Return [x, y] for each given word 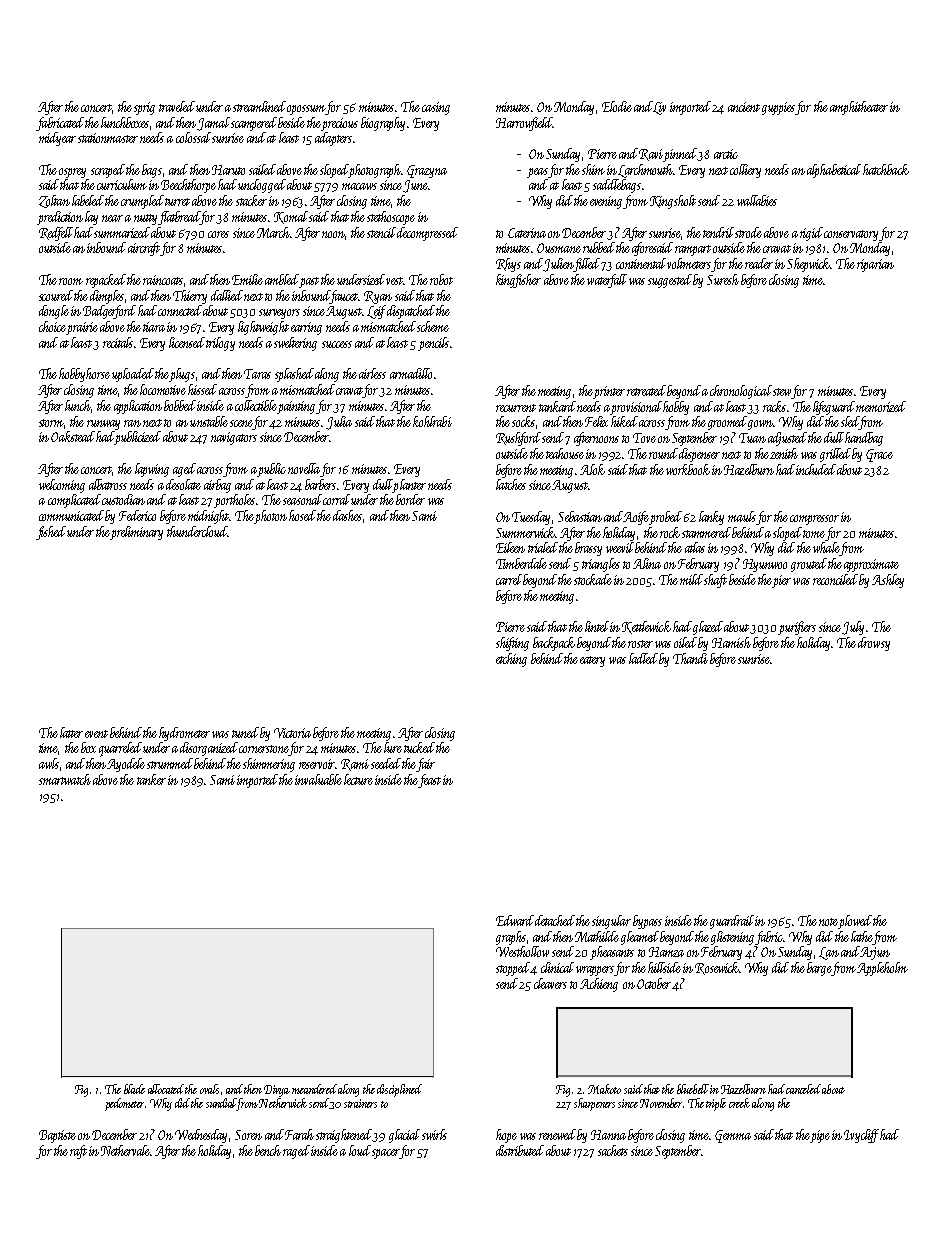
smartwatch [65, 779]
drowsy [874, 644]
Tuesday [531, 518]
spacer [385, 1154]
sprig [144, 108]
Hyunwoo [765, 565]
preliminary [137, 533]
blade [134, 1089]
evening [607, 202]
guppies [779, 108]
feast [429, 781]
